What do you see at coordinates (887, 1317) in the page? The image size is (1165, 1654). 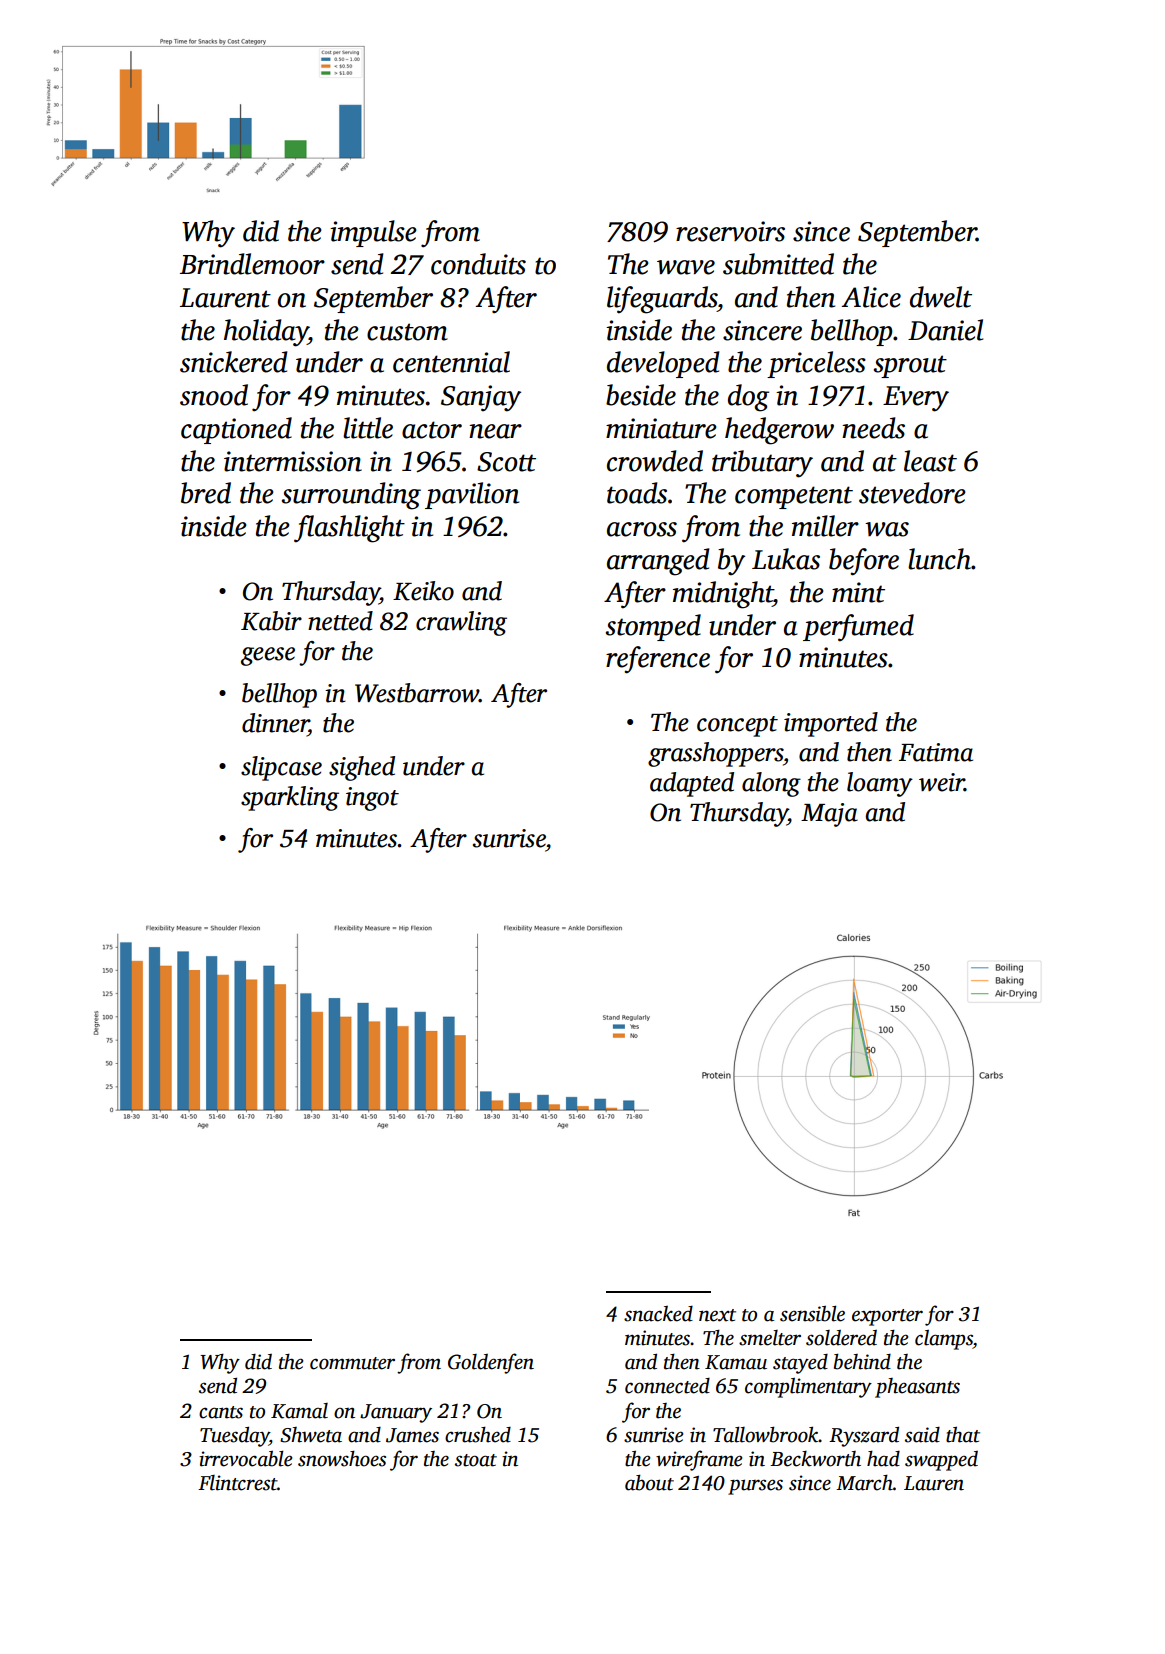 I see `exporter` at bounding box center [887, 1317].
